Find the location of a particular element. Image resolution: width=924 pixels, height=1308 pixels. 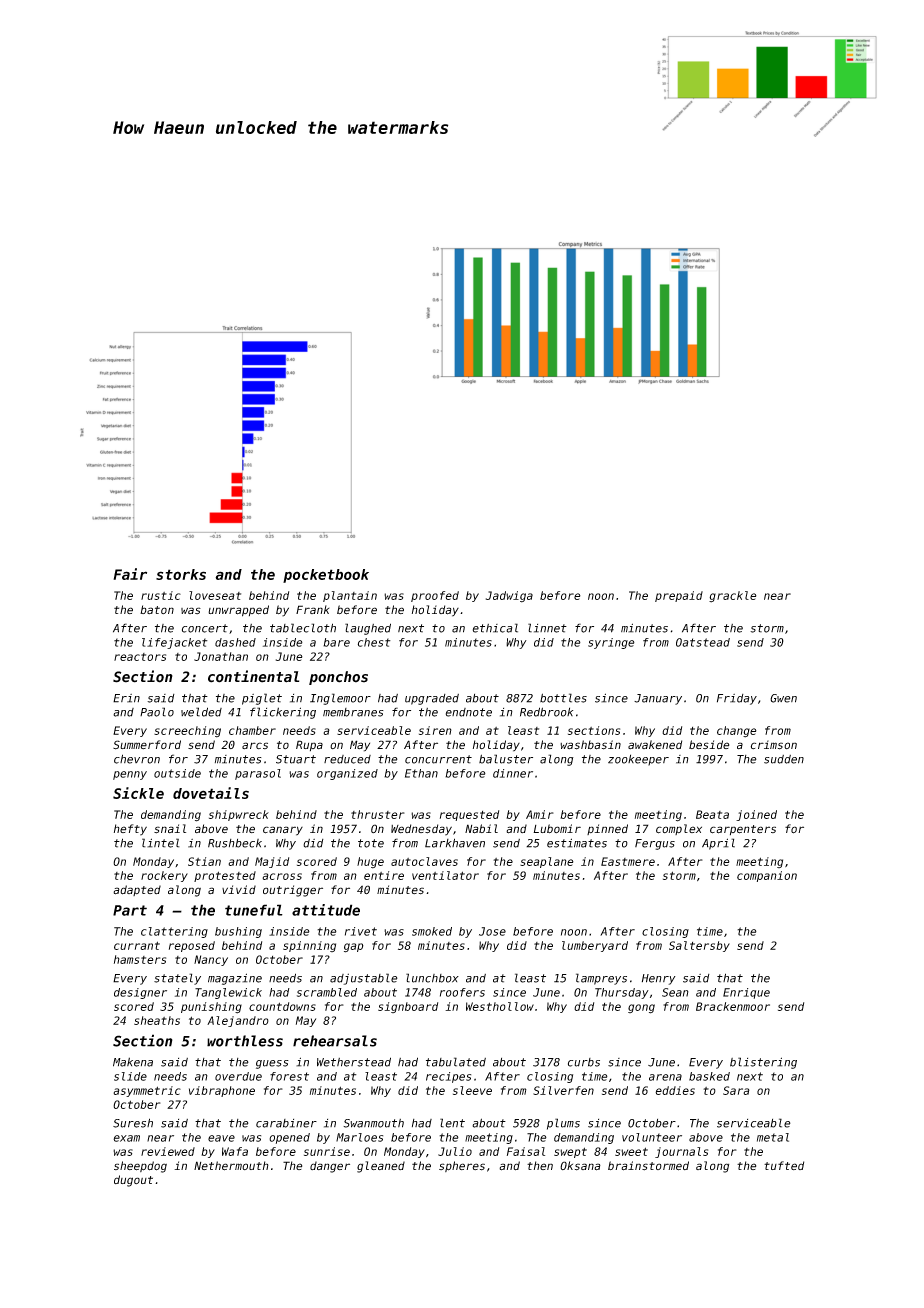

grackle is located at coordinates (733, 597).
